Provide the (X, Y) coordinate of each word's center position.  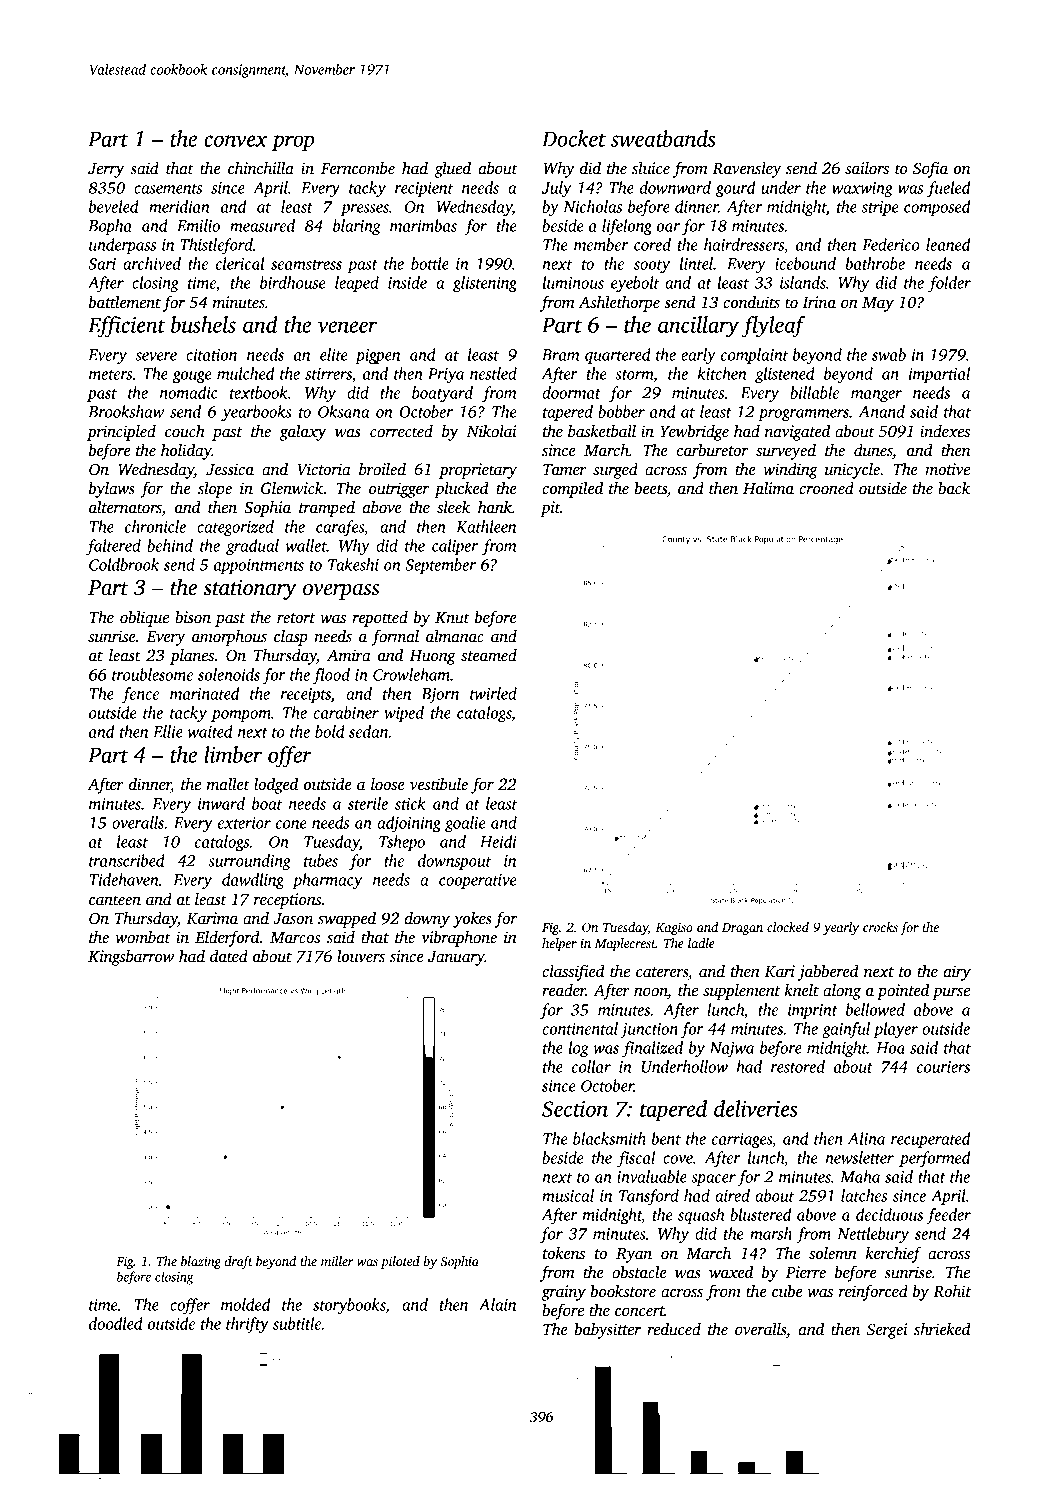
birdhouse (293, 282)
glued (452, 170)
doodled (116, 1323)
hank (495, 507)
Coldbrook (124, 564)
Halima (768, 488)
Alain (497, 1304)
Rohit (952, 1291)
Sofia (930, 169)
